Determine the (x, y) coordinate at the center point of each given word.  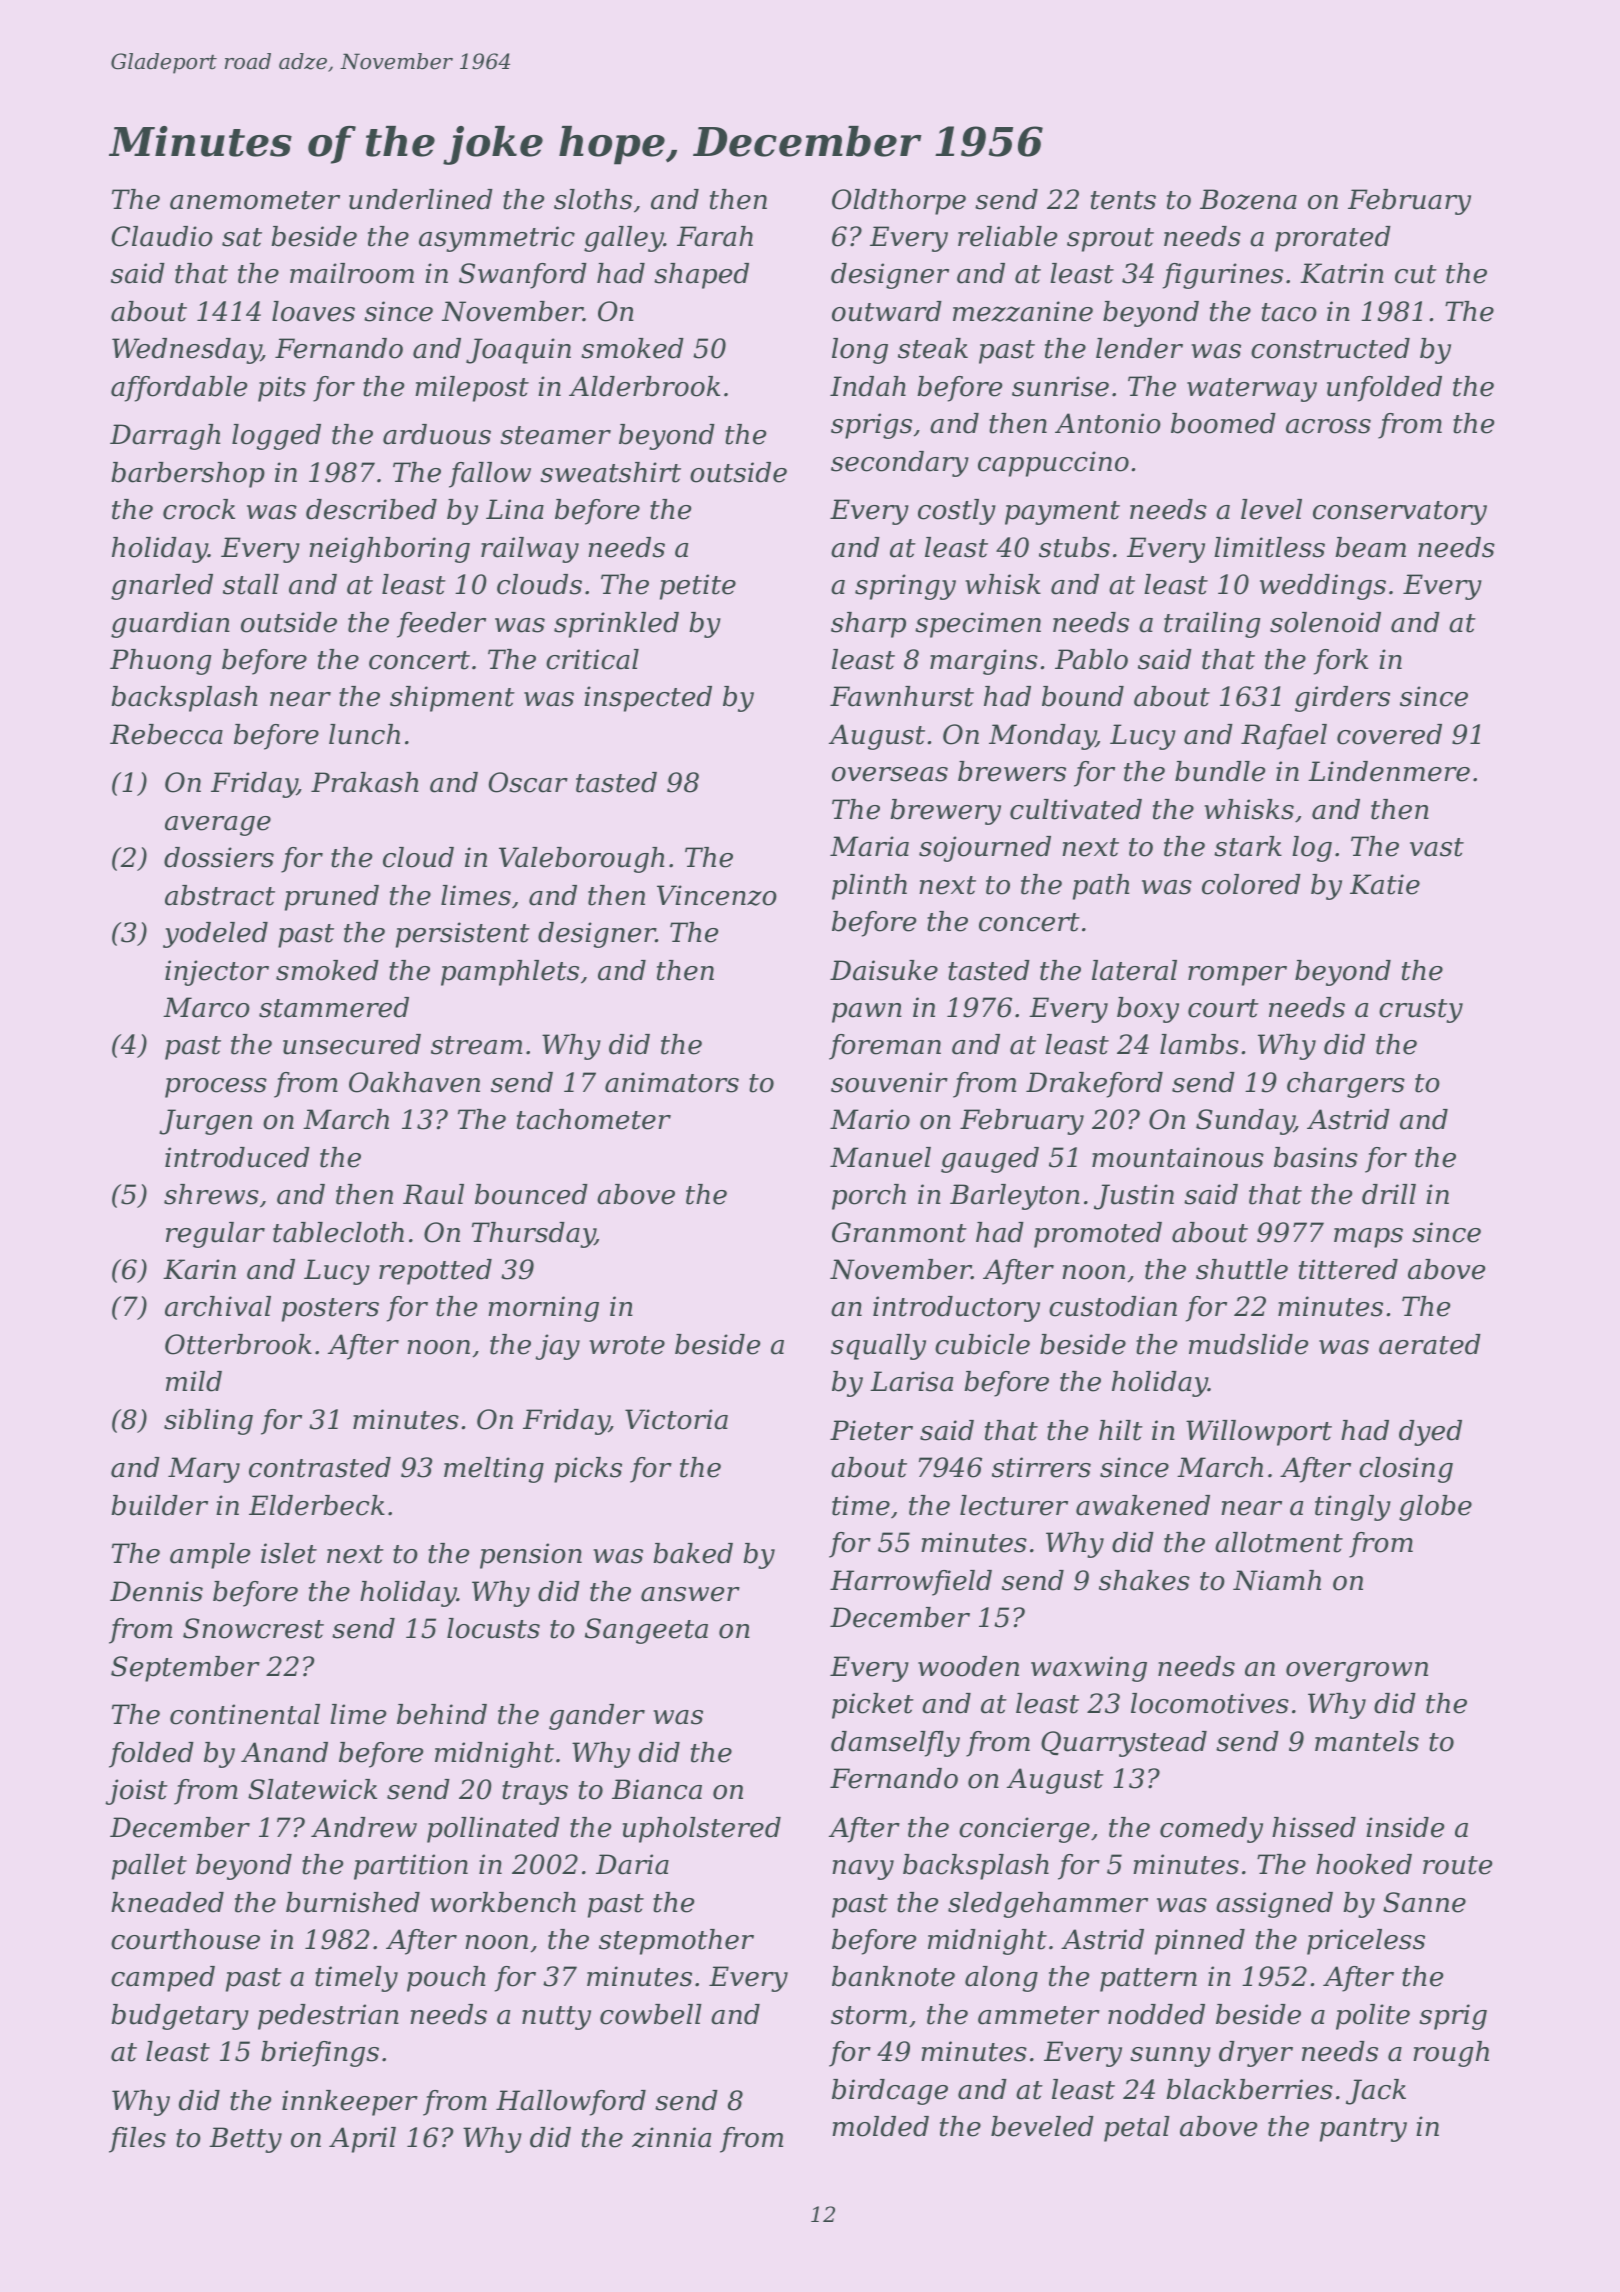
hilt (1121, 1430)
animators (672, 1082)
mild (194, 1381)
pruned (332, 898)
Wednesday (186, 351)
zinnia (671, 2137)
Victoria (676, 1419)
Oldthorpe (899, 202)
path (1101, 887)
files (137, 2140)
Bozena (1248, 199)
